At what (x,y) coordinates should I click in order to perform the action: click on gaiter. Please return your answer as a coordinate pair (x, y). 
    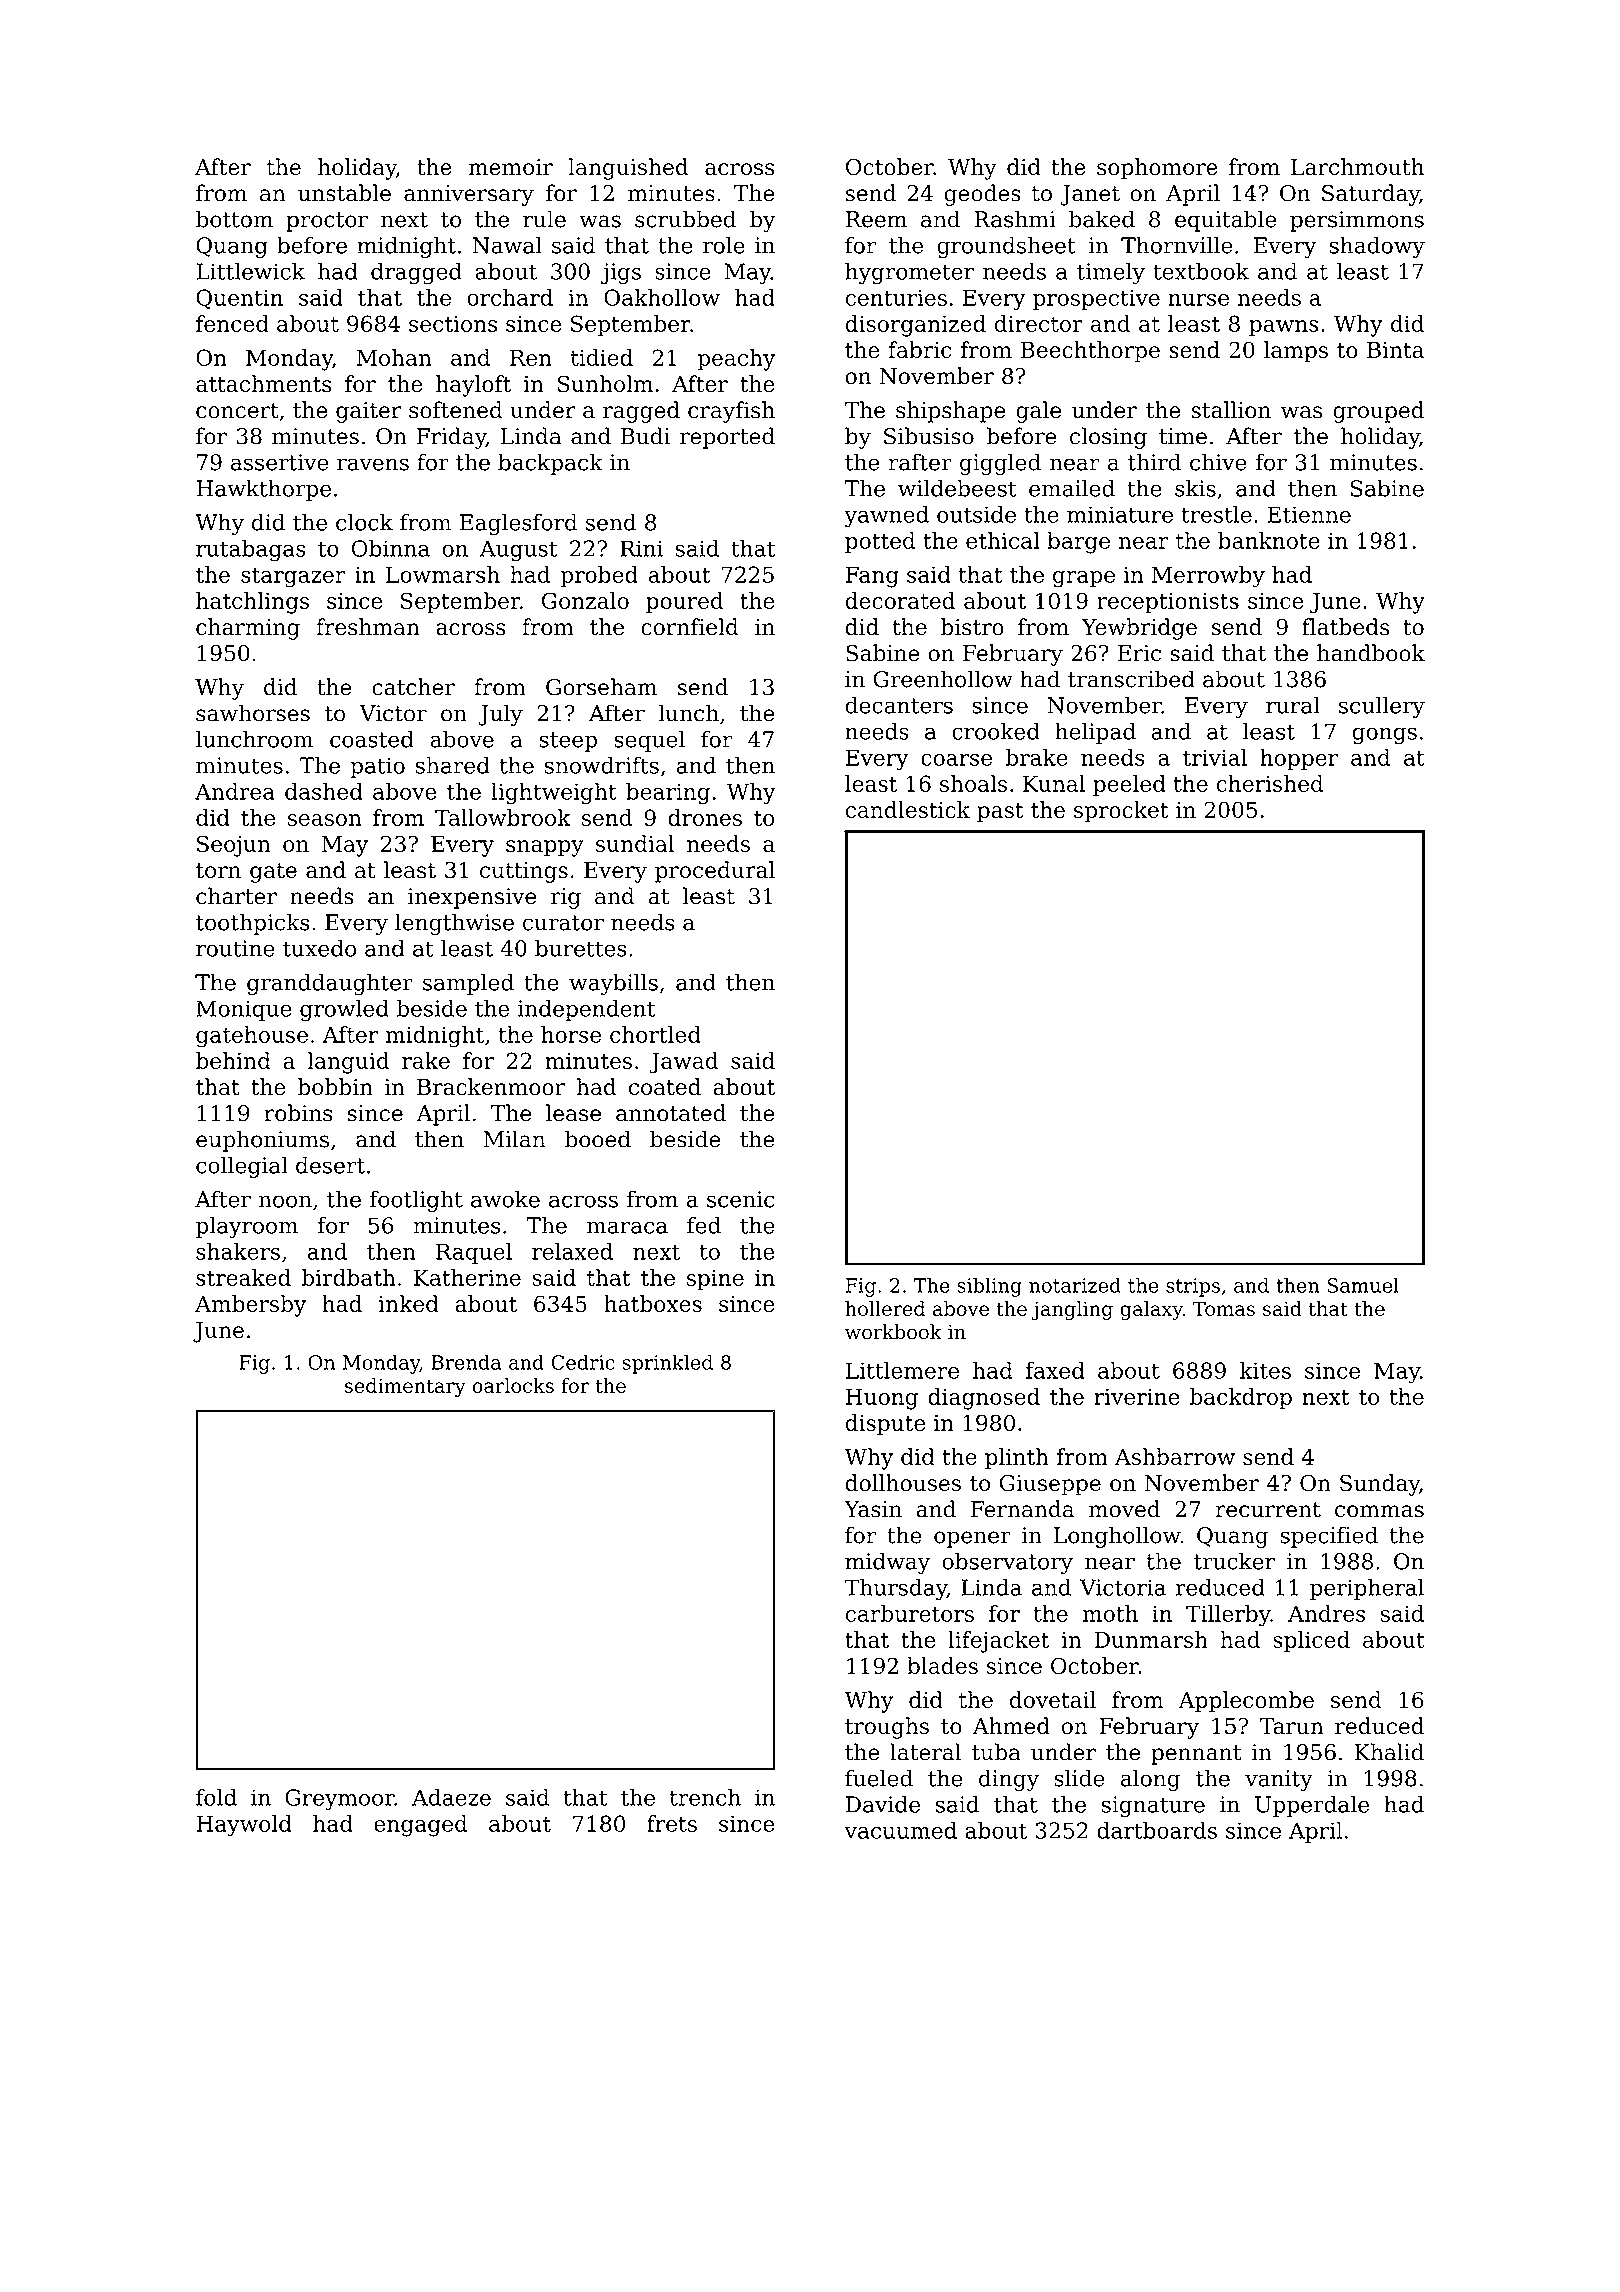
    Looking at the image, I should click on (368, 412).
